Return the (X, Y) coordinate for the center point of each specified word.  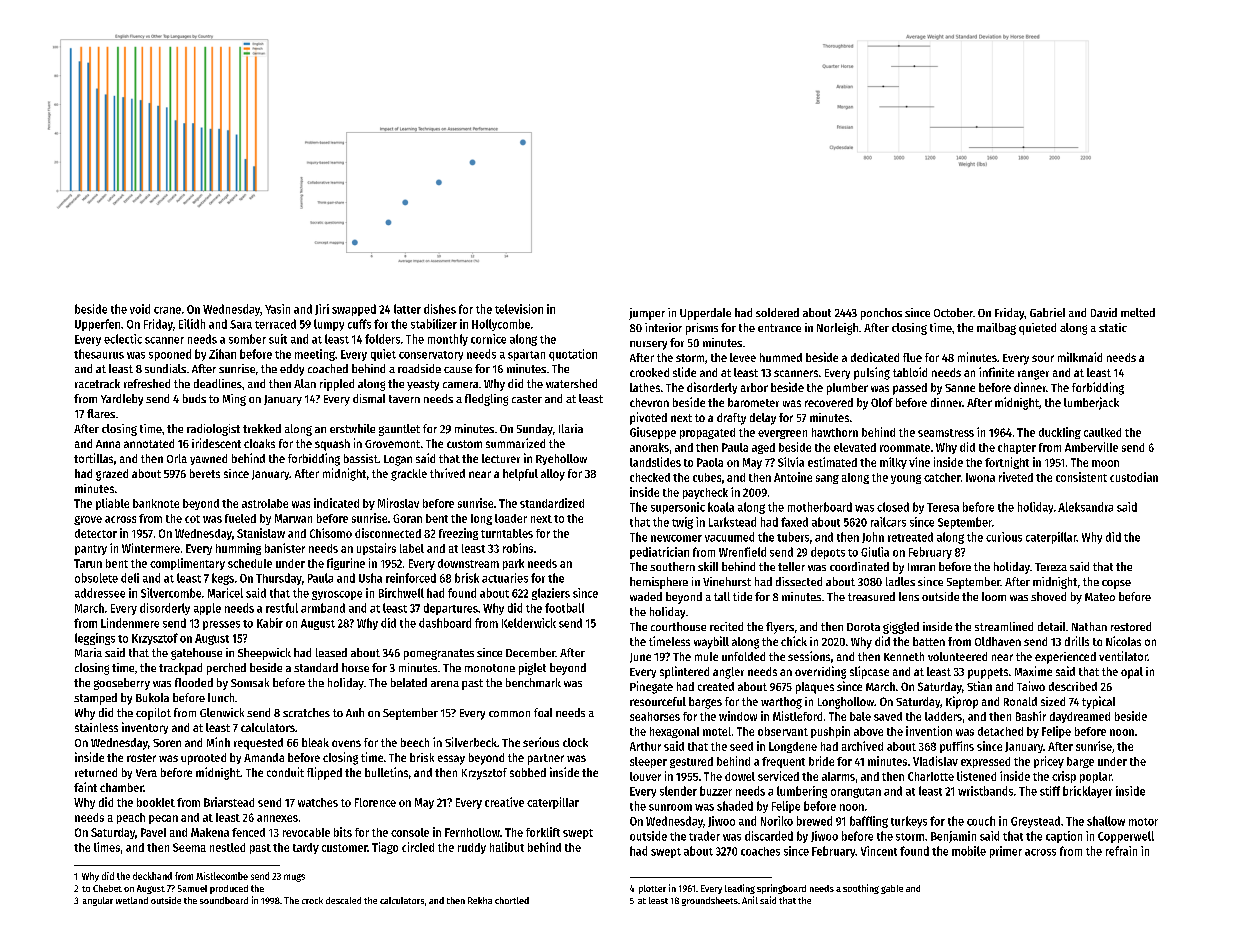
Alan (305, 383)
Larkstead (732, 522)
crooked (649, 372)
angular (98, 901)
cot (192, 519)
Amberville (1091, 447)
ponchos (881, 314)
